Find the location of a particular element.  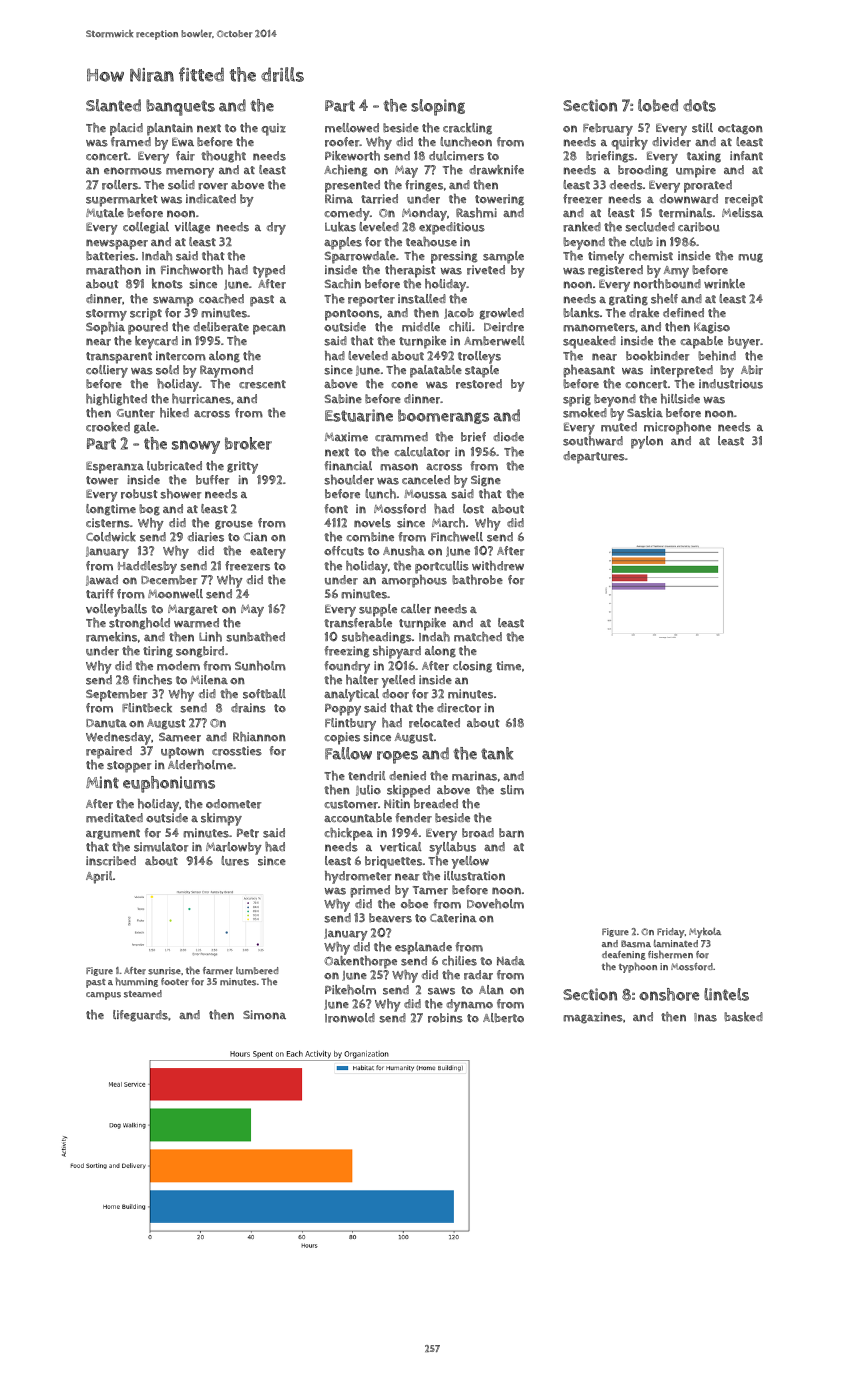

campus is located at coordinates (103, 996).
